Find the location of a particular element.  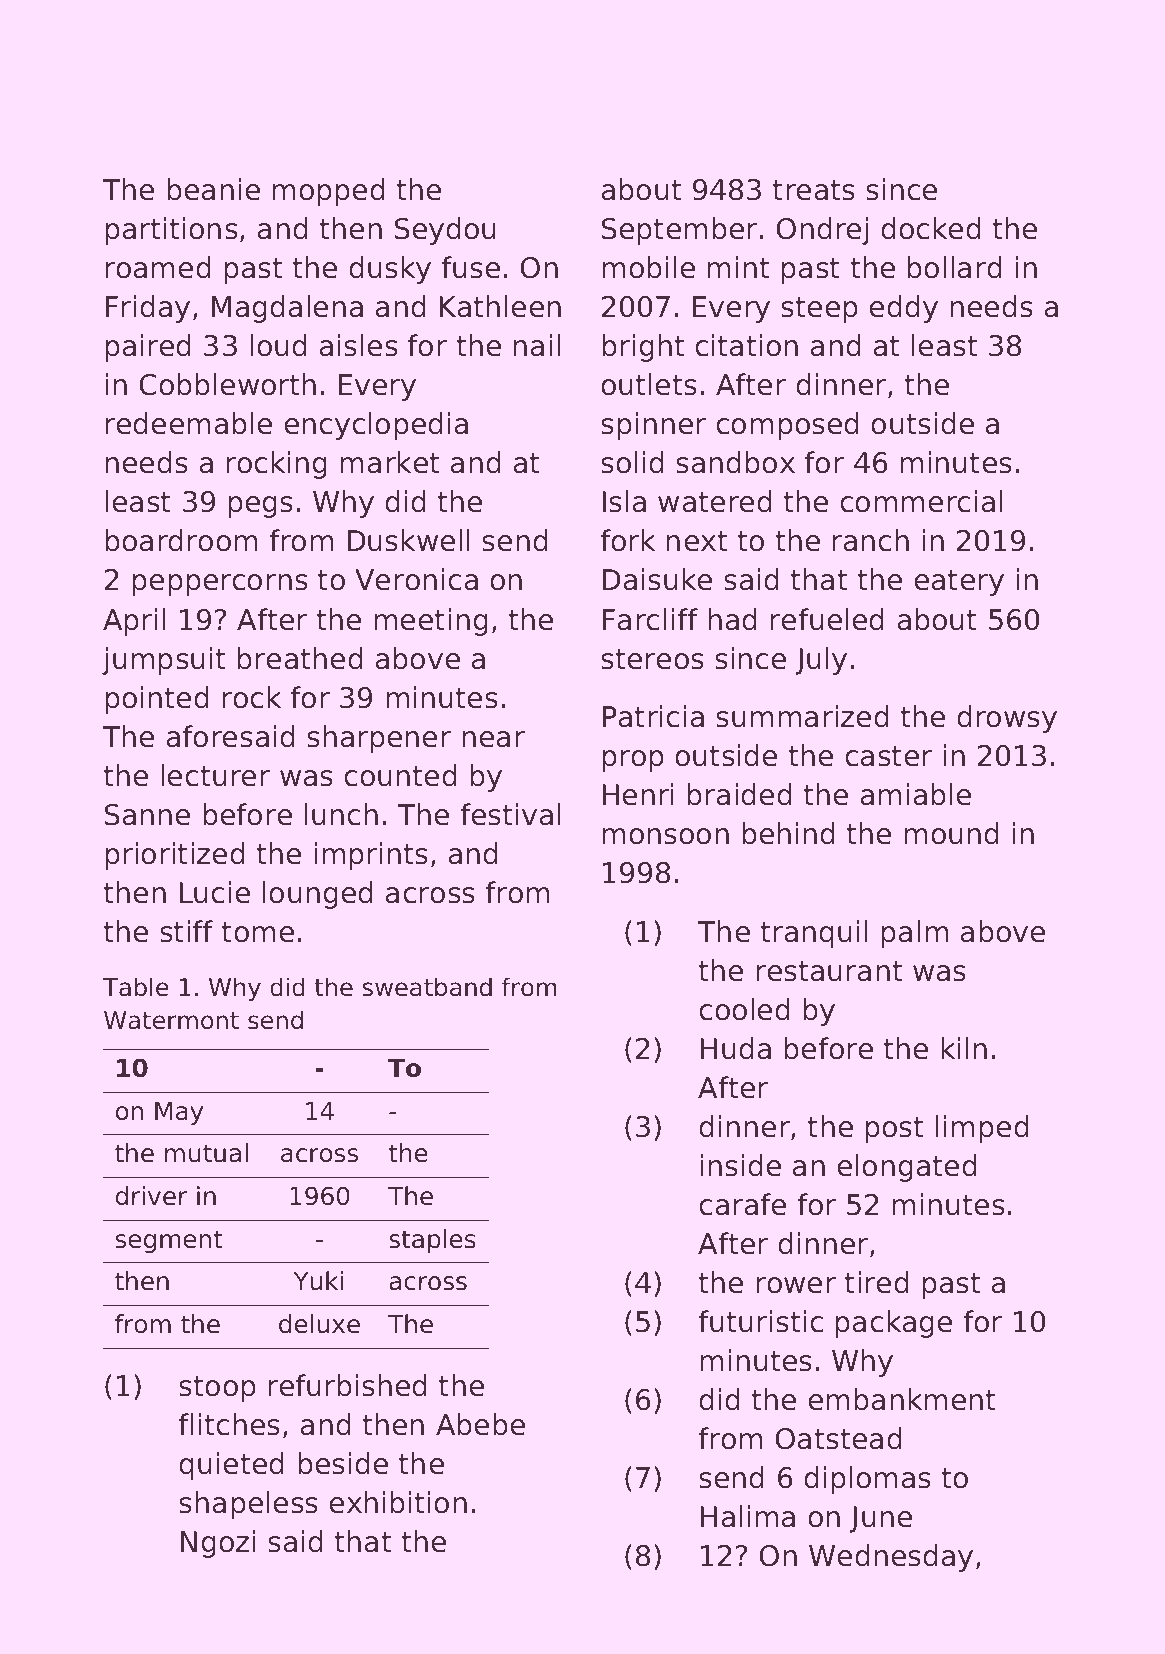

Halima is located at coordinates (748, 1516).
